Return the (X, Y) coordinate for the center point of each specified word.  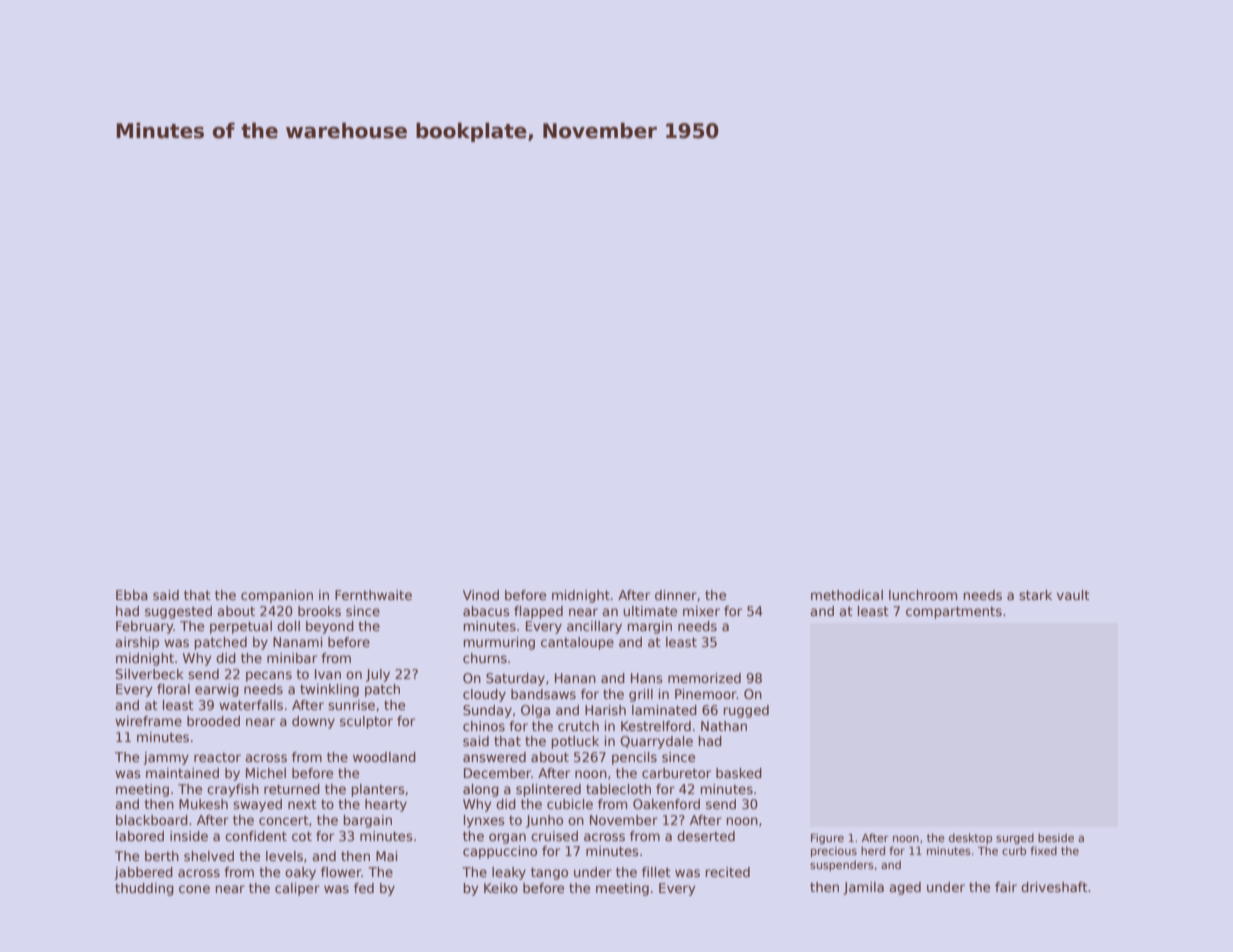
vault (1073, 595)
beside (1056, 837)
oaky (300, 873)
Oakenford (666, 804)
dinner (676, 595)
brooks (319, 611)
